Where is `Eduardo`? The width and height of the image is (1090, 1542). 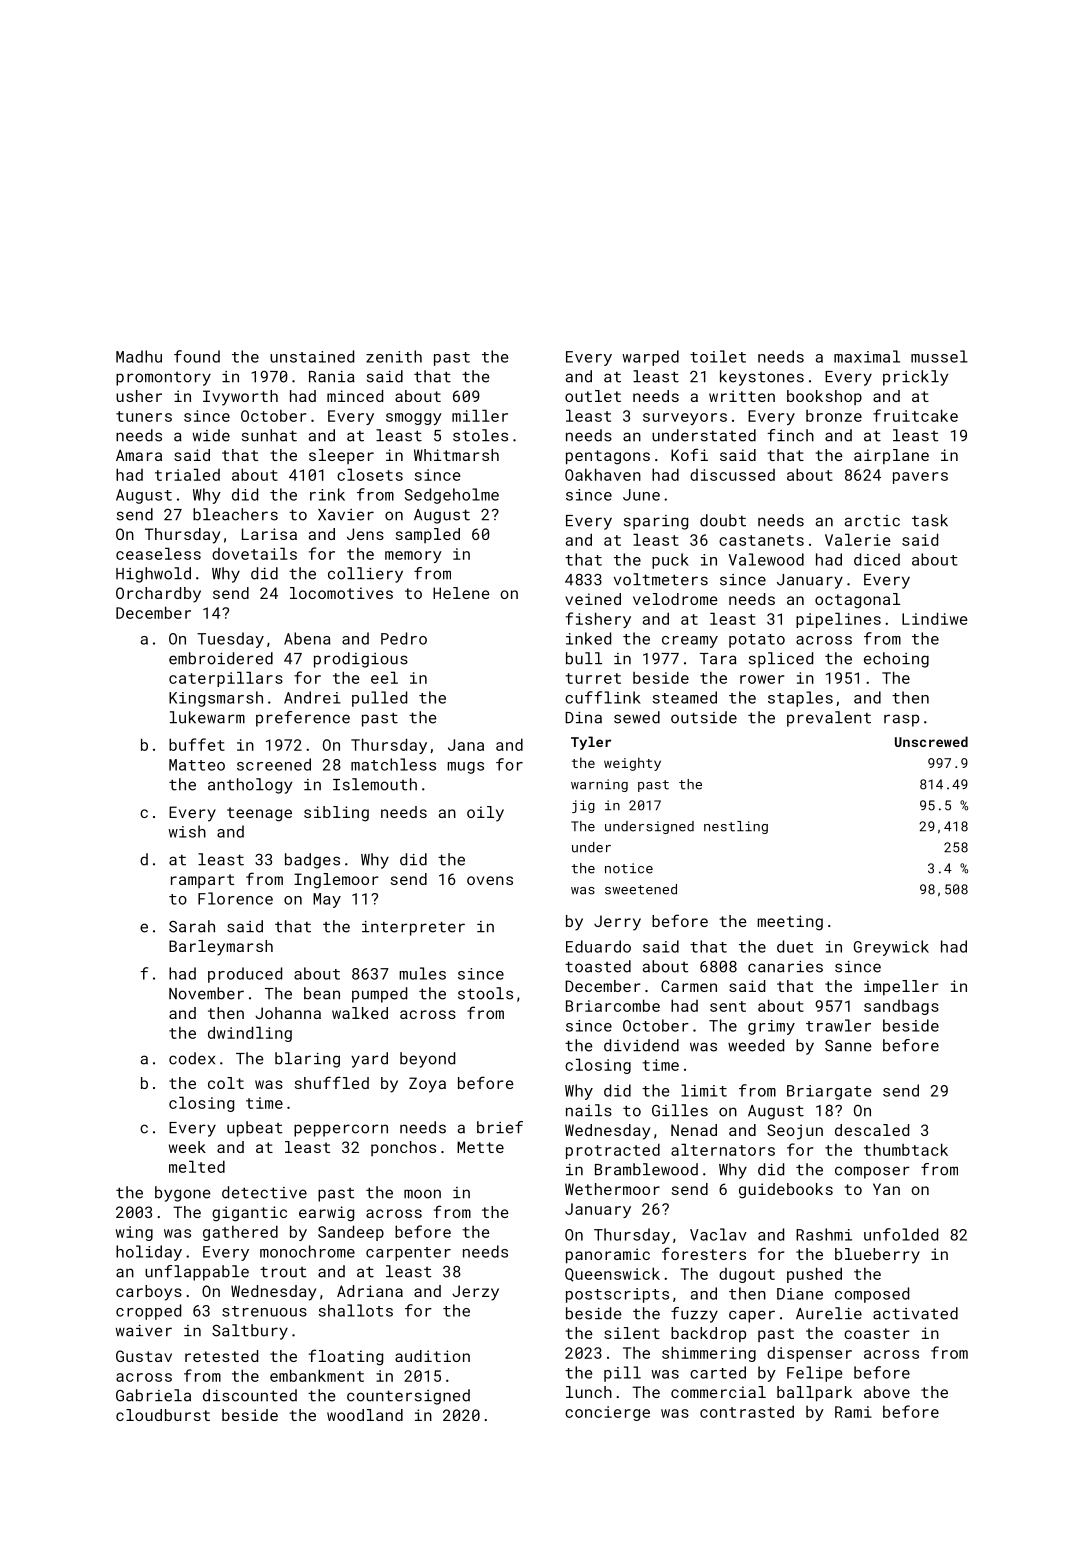
Eduardo is located at coordinates (598, 946).
